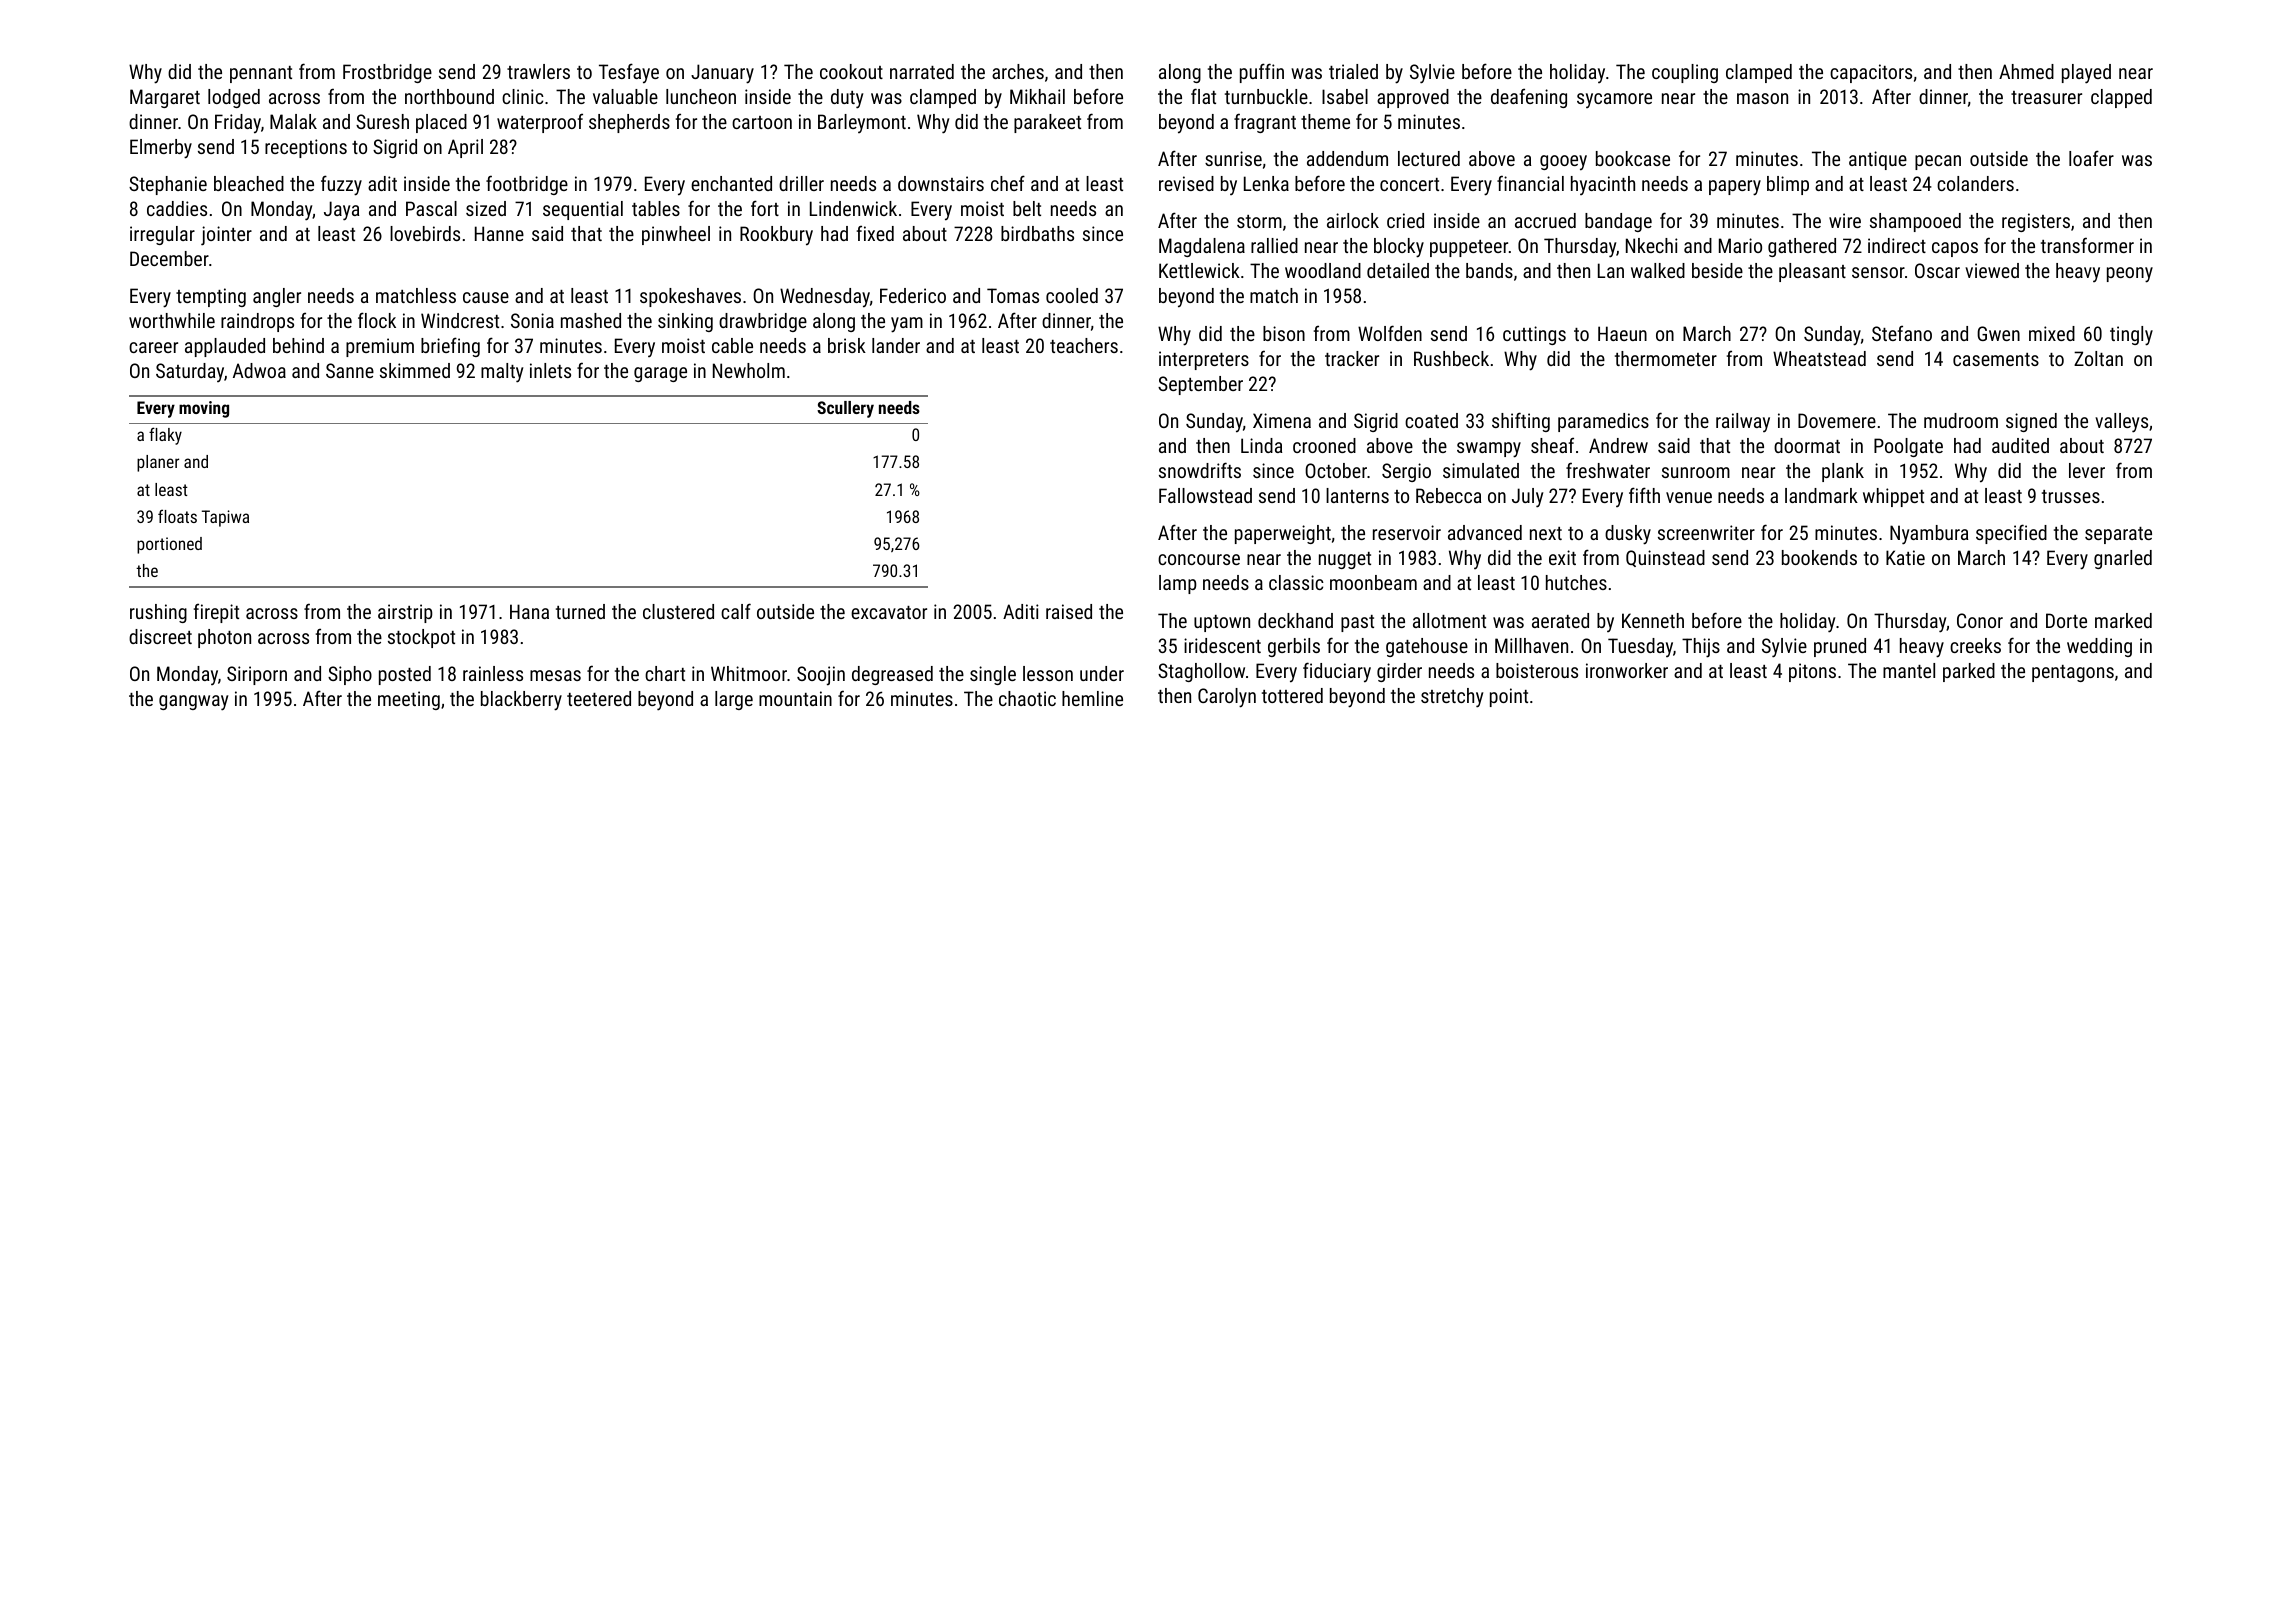  What do you see at coordinates (1199, 559) in the image?
I see `concourse` at bounding box center [1199, 559].
